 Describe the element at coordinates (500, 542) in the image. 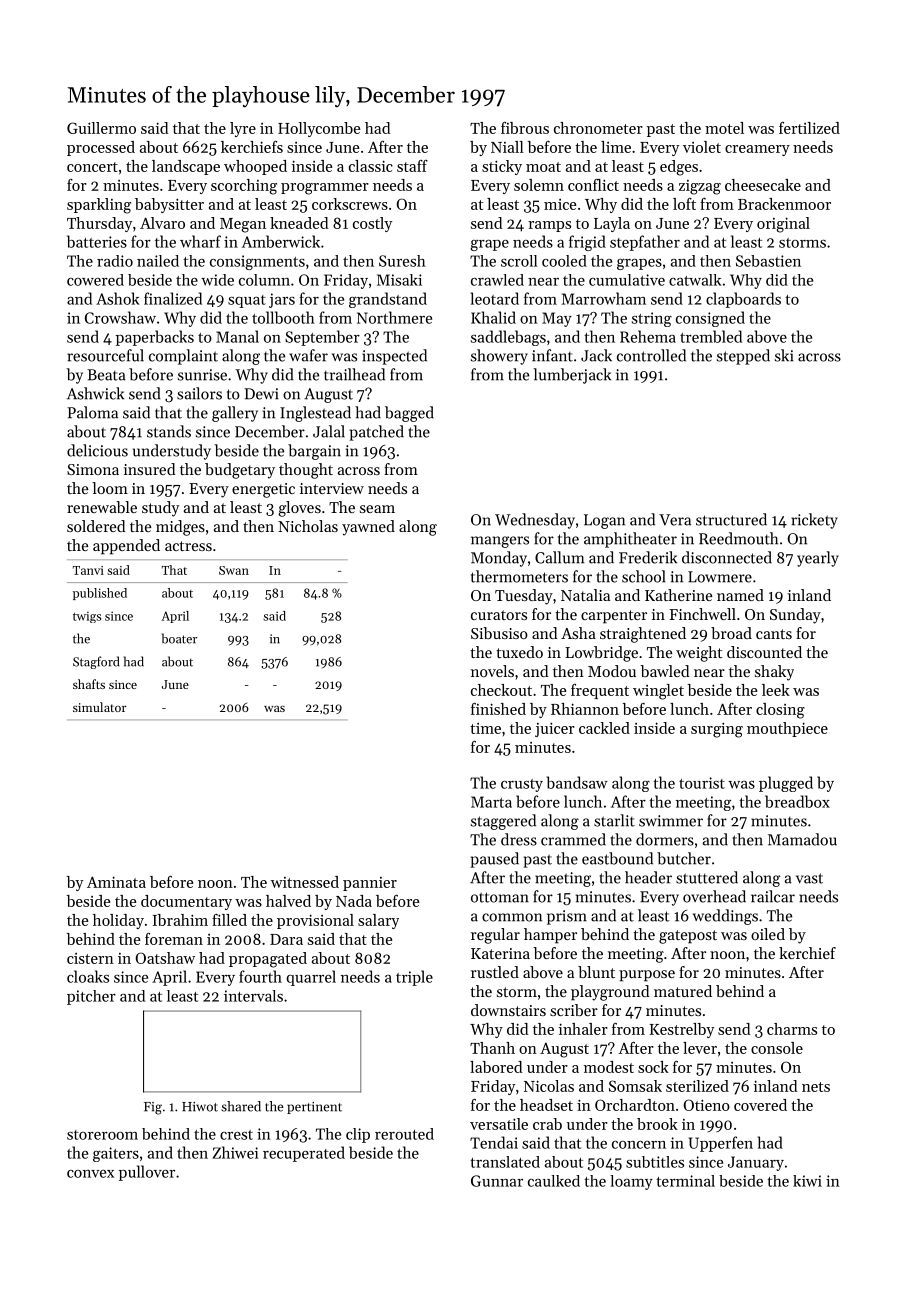

I see `mangers` at that location.
